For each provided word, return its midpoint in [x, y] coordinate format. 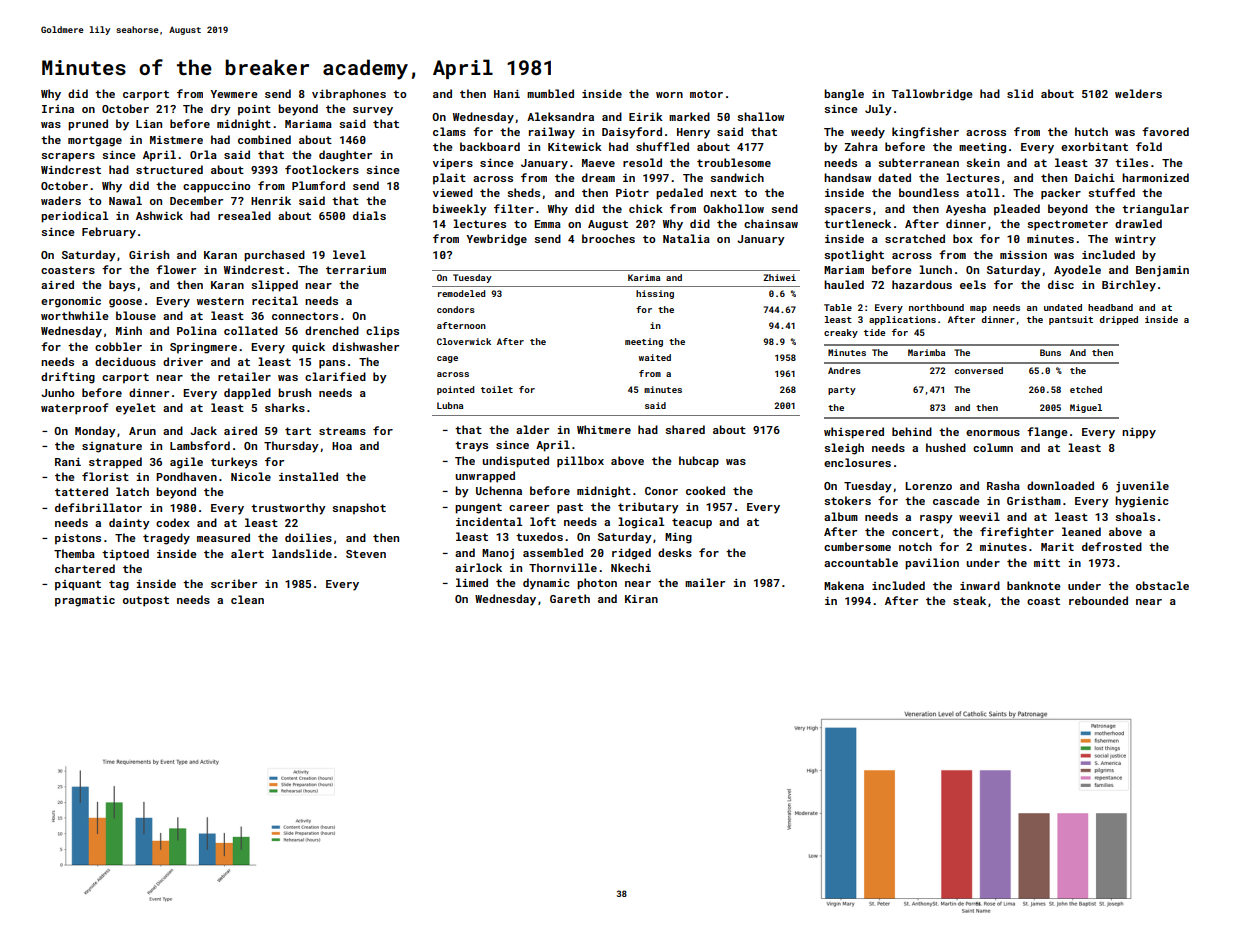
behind [912, 431]
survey [373, 111]
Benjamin [1162, 271]
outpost [146, 601]
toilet [497, 389]
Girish [149, 254]
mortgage [95, 141]
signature [112, 447]
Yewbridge [496, 240]
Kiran [641, 599]
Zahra [861, 146]
